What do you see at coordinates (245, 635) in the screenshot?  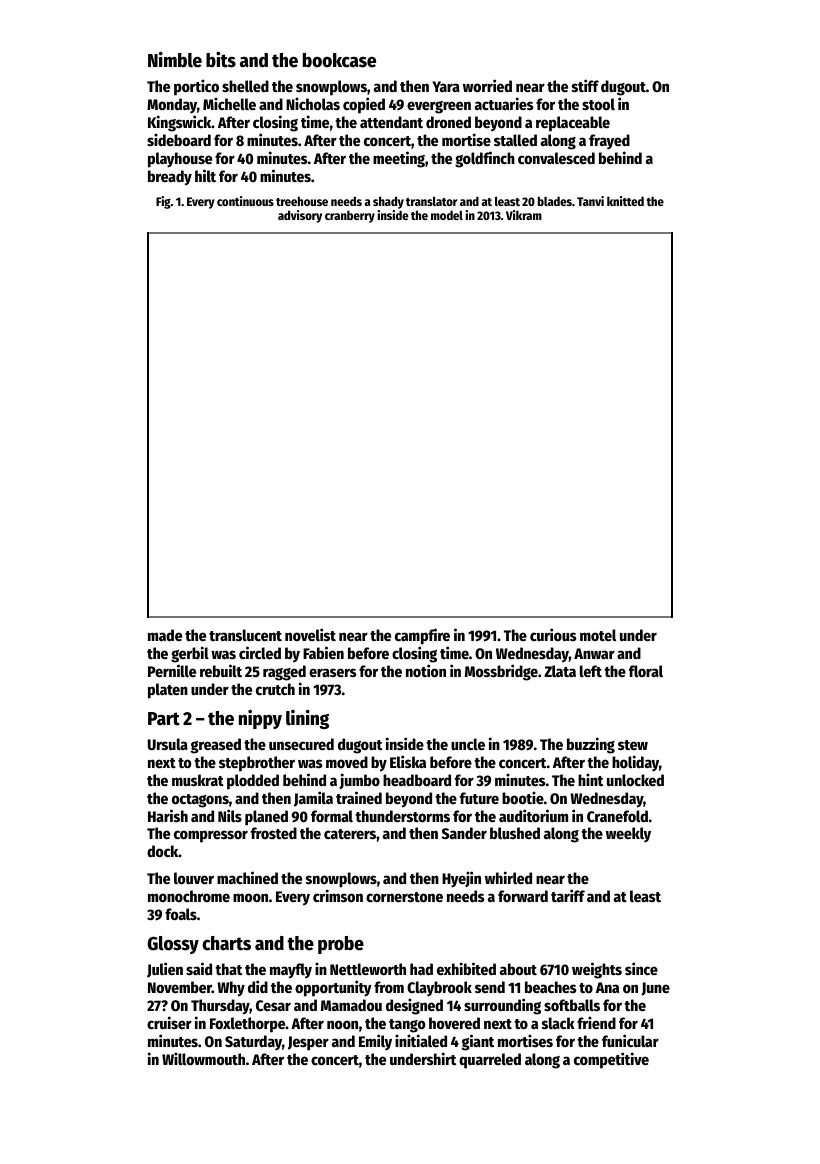 I see `translucent` at bounding box center [245, 635].
